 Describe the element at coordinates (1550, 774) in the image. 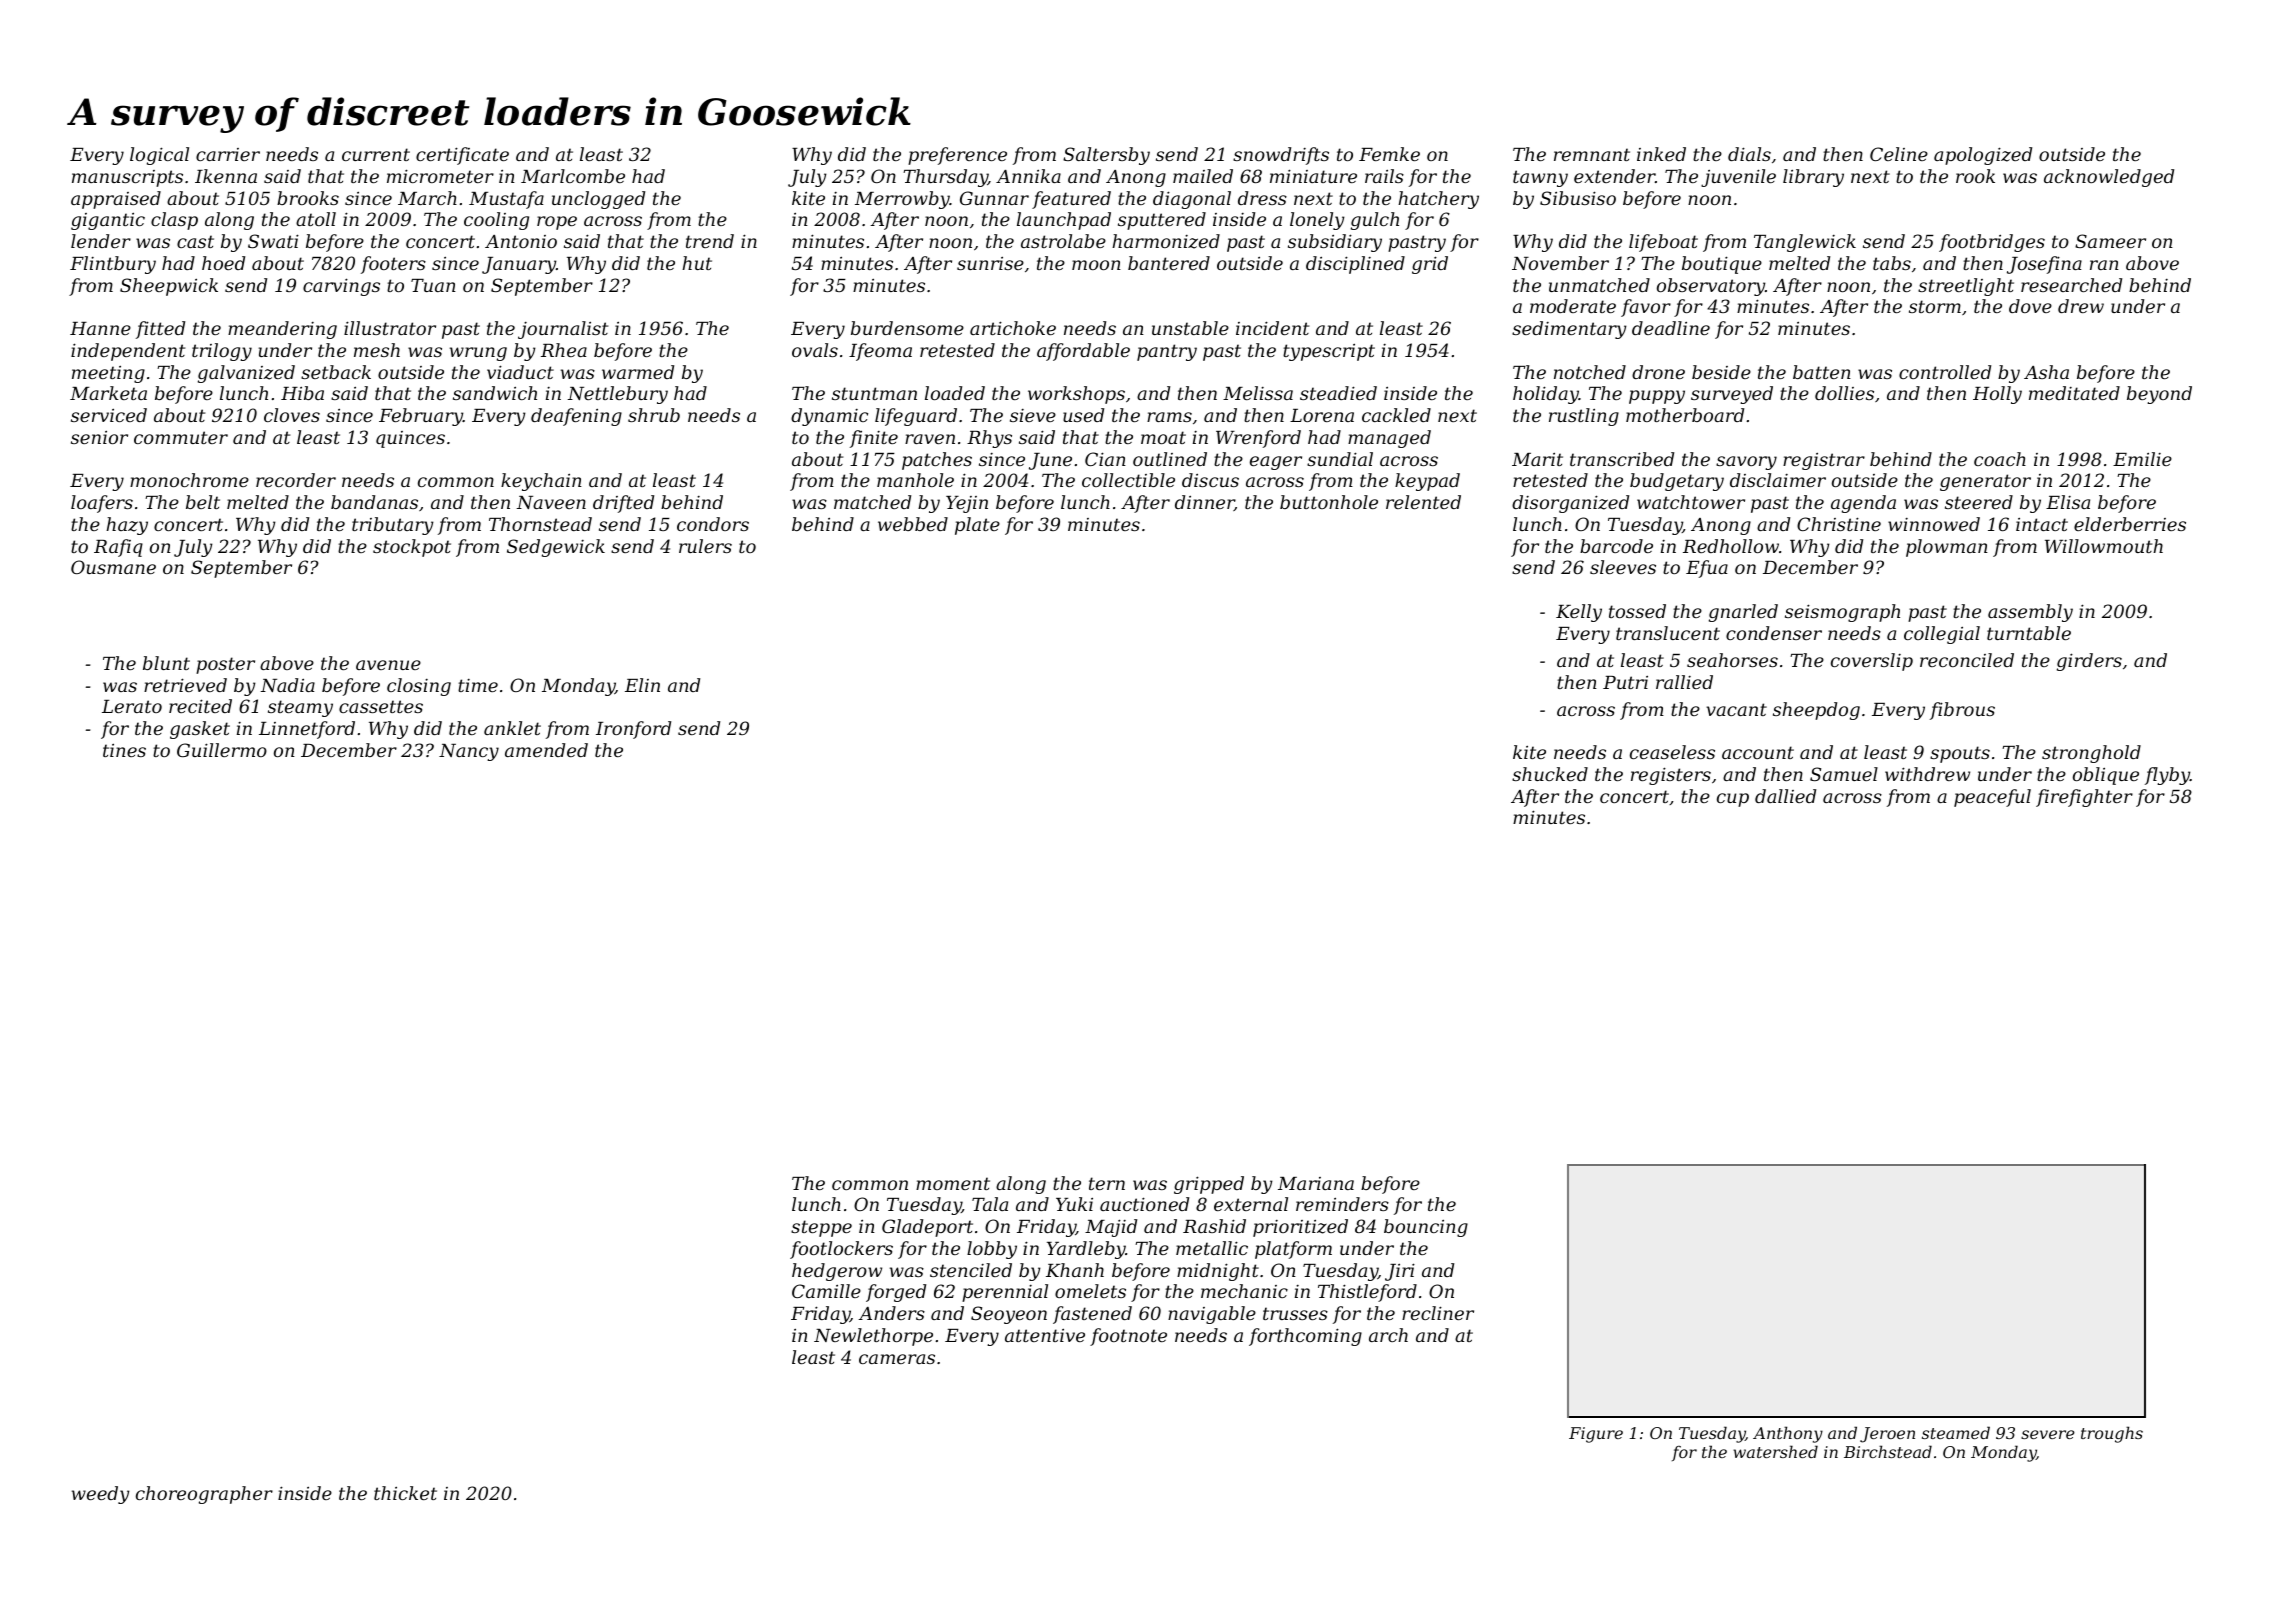

I see `shucked` at that location.
